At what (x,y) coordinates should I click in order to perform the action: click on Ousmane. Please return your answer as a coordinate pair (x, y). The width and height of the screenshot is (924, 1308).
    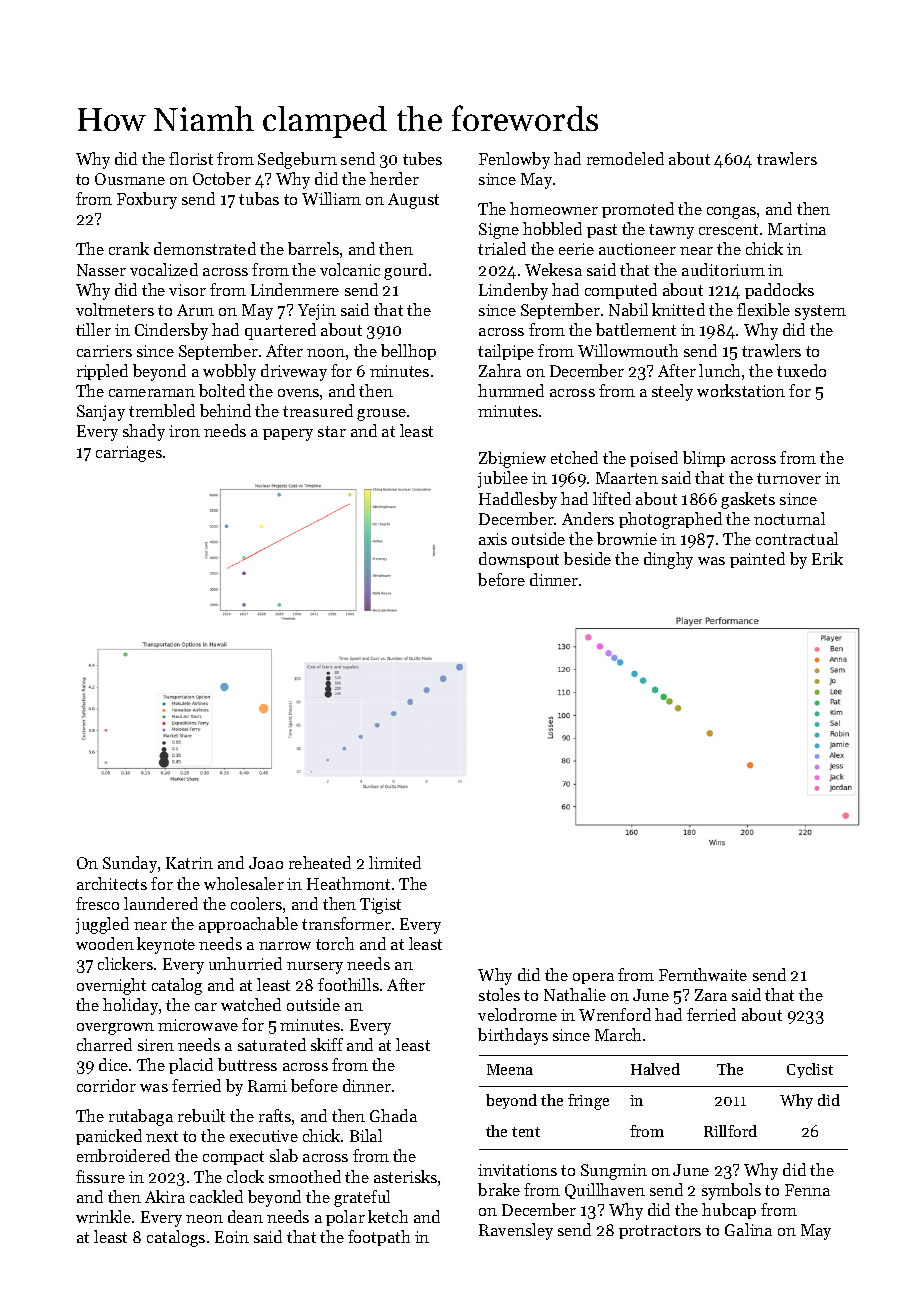
    Looking at the image, I should click on (130, 179).
